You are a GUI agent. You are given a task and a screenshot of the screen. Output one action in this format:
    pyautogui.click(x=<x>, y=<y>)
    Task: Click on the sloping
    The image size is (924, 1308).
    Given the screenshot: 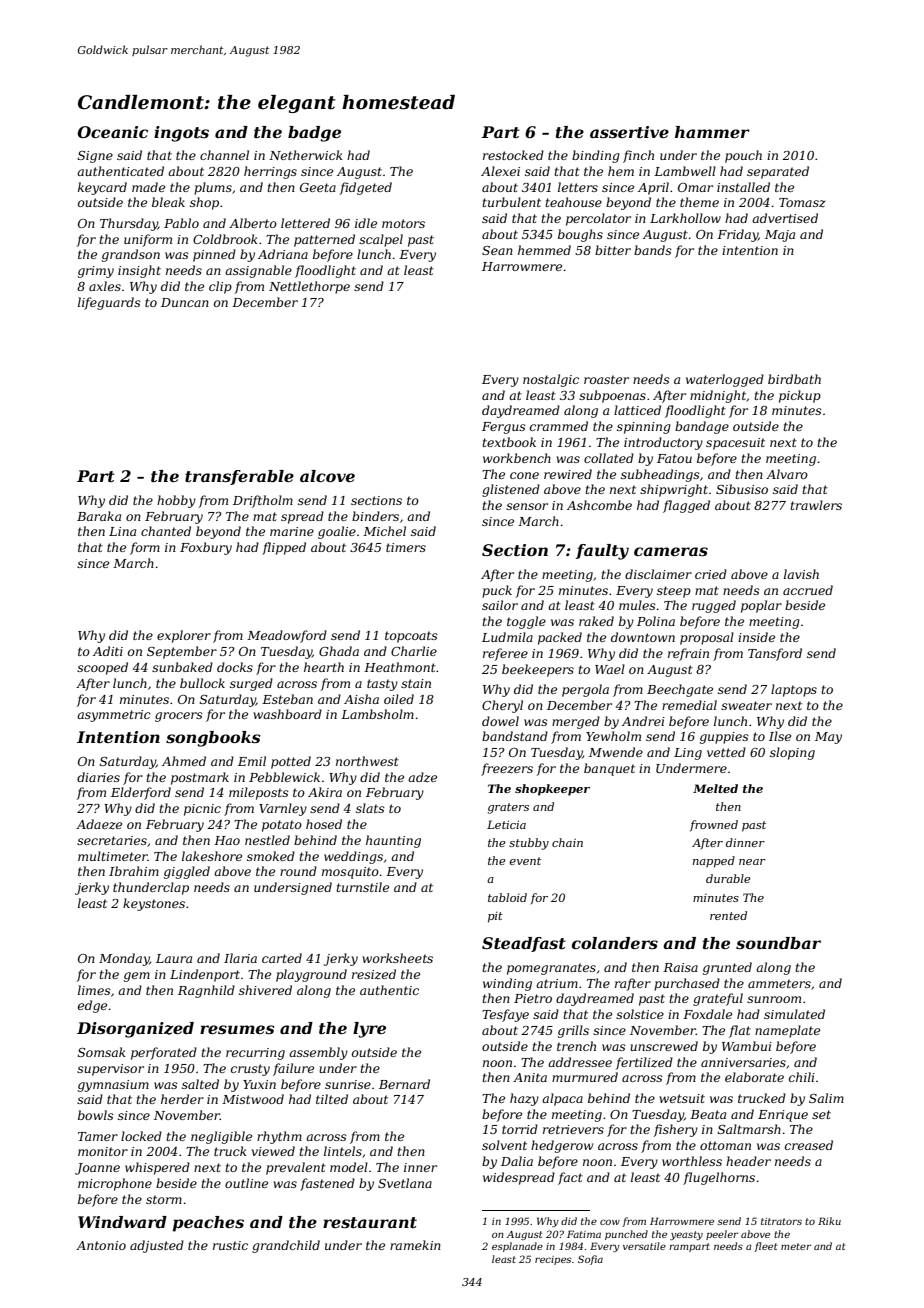 What is the action you would take?
    pyautogui.click(x=792, y=753)
